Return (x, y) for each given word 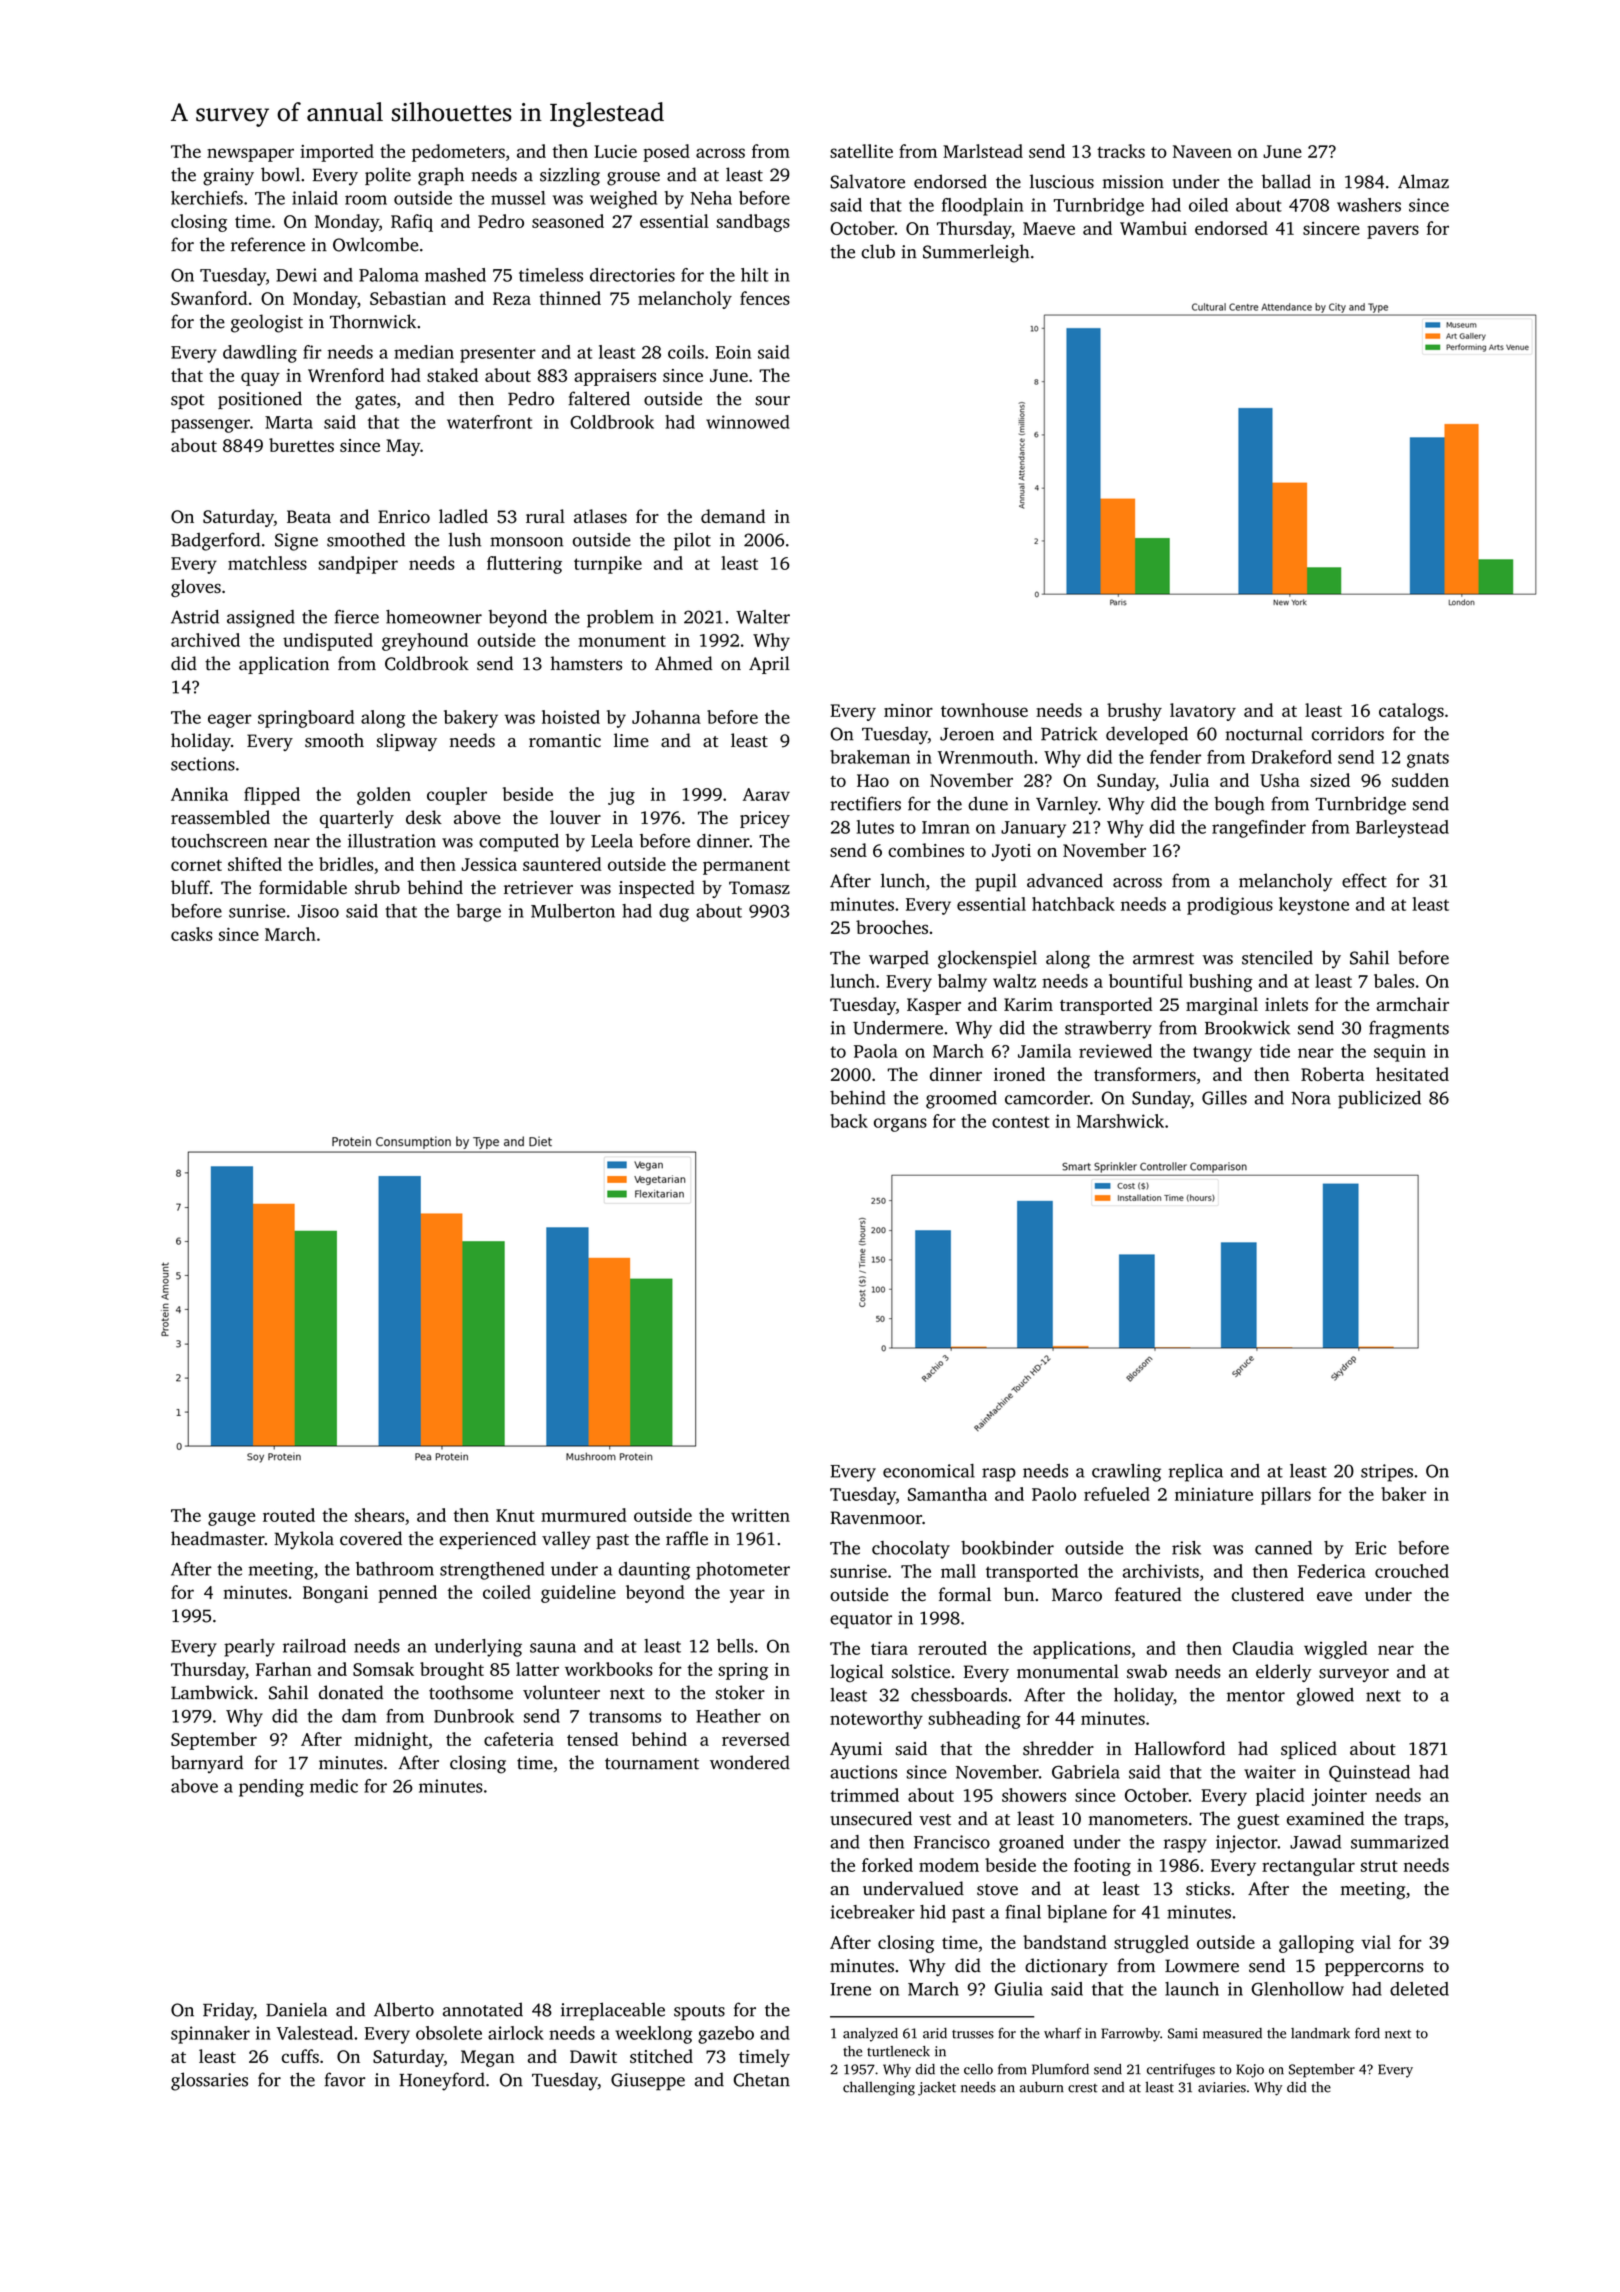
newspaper (250, 155)
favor (344, 2079)
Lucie (615, 151)
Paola (876, 1051)
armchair (1412, 1004)
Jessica (489, 864)
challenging (879, 2088)
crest (1082, 2088)
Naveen (1202, 151)
